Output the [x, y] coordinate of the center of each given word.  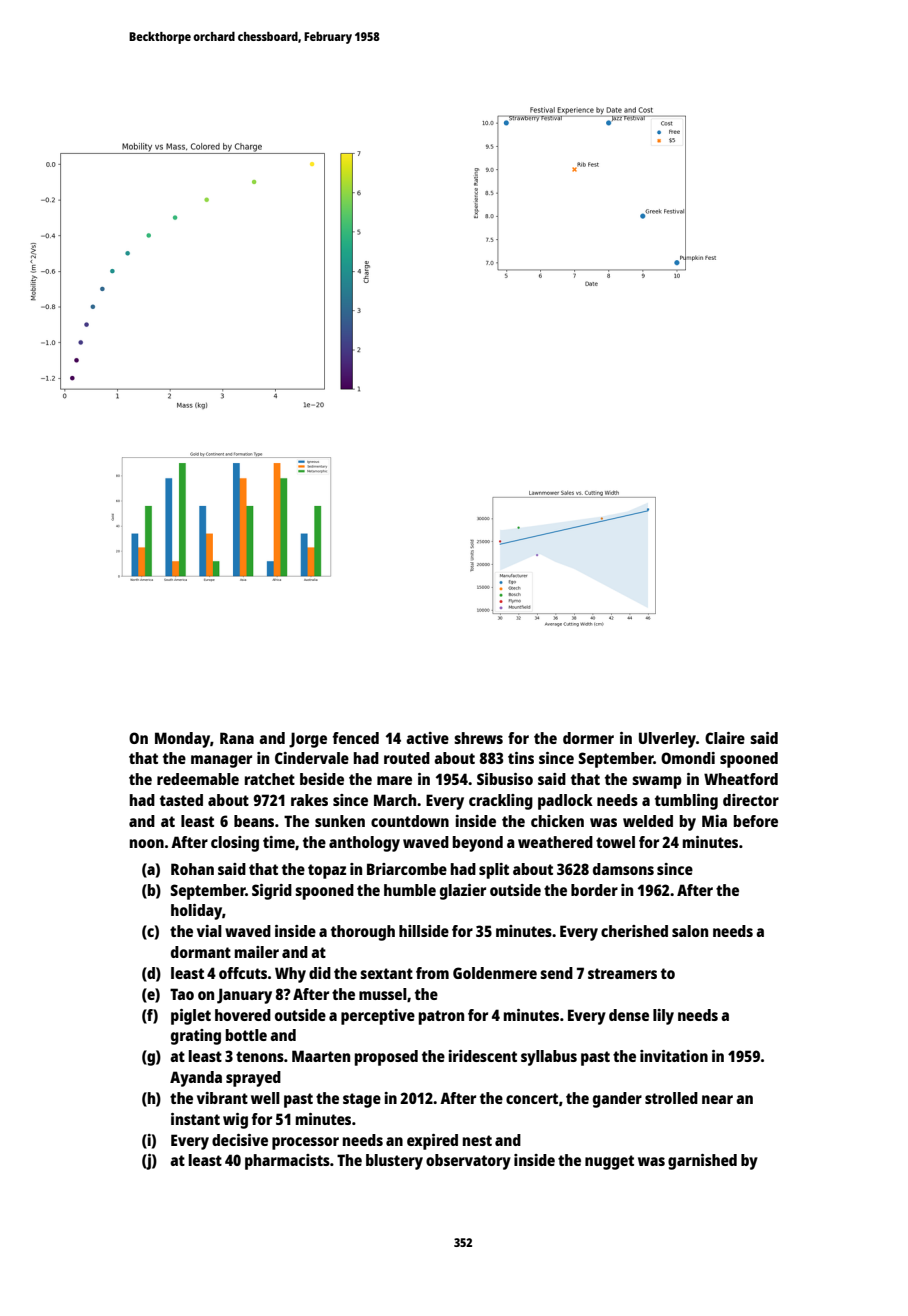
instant [195, 1119]
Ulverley [667, 740]
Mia [714, 821]
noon [147, 843]
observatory [468, 1162]
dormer [588, 738]
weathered [555, 842]
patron [441, 1017]
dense [629, 1015]
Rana [237, 738]
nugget [609, 1162]
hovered [243, 1015]
